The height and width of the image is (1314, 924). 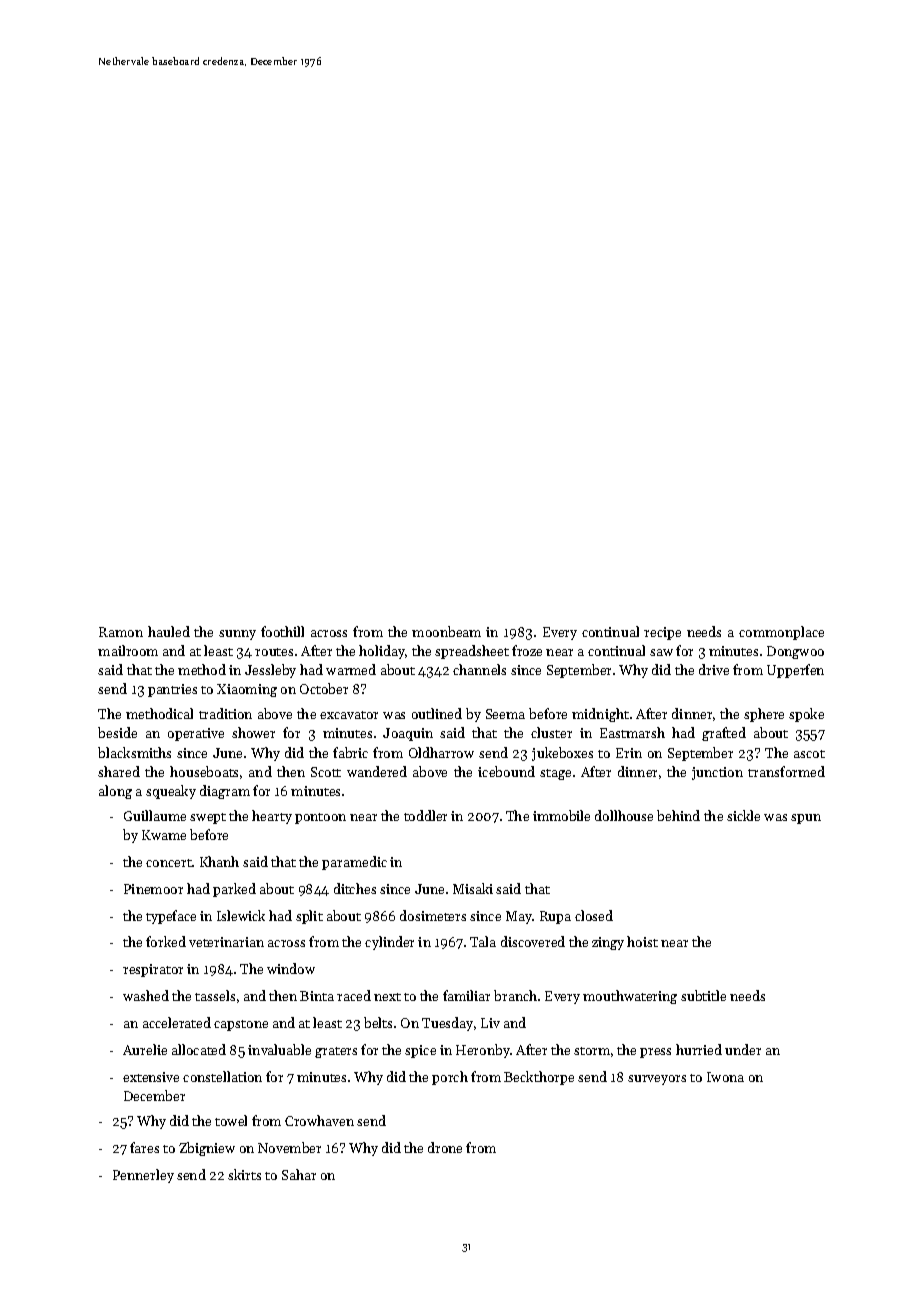 What do you see at coordinates (445, 1147) in the image?
I see `drone` at bounding box center [445, 1147].
